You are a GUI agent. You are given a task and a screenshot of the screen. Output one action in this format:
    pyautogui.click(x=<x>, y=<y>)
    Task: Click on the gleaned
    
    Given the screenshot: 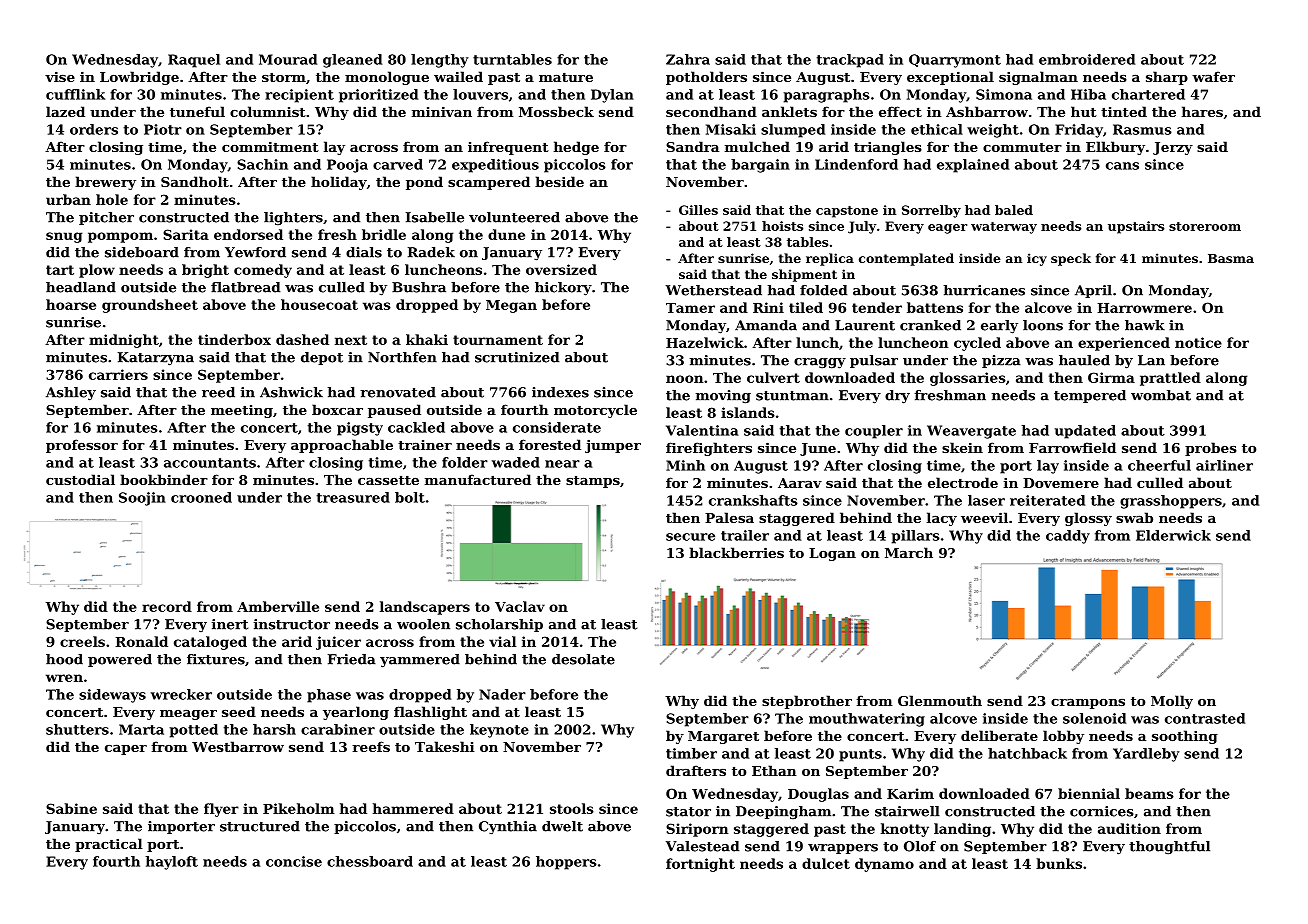 What is the action you would take?
    pyautogui.click(x=352, y=61)
